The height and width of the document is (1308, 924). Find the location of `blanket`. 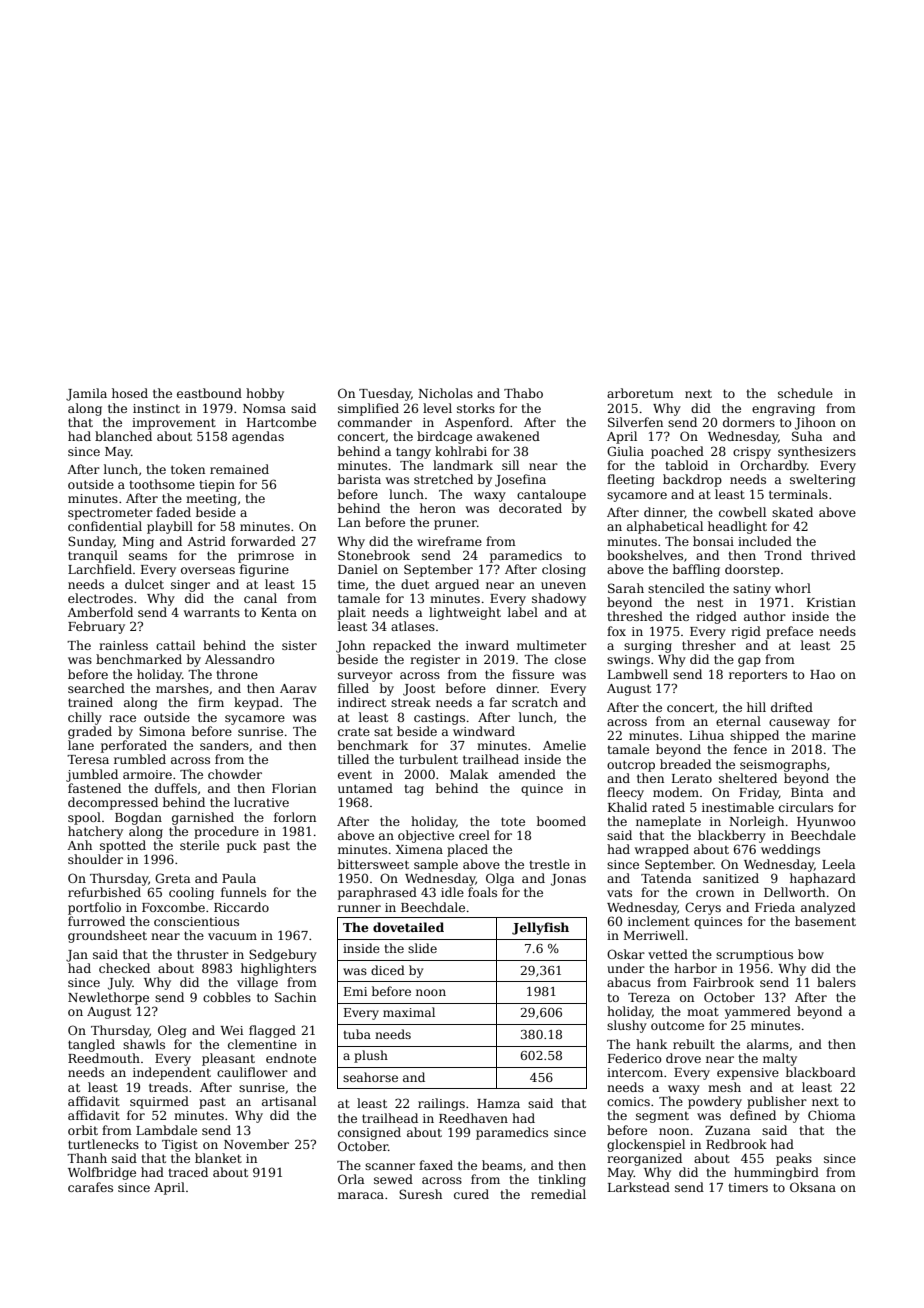

blanket is located at coordinates (218, 1158).
